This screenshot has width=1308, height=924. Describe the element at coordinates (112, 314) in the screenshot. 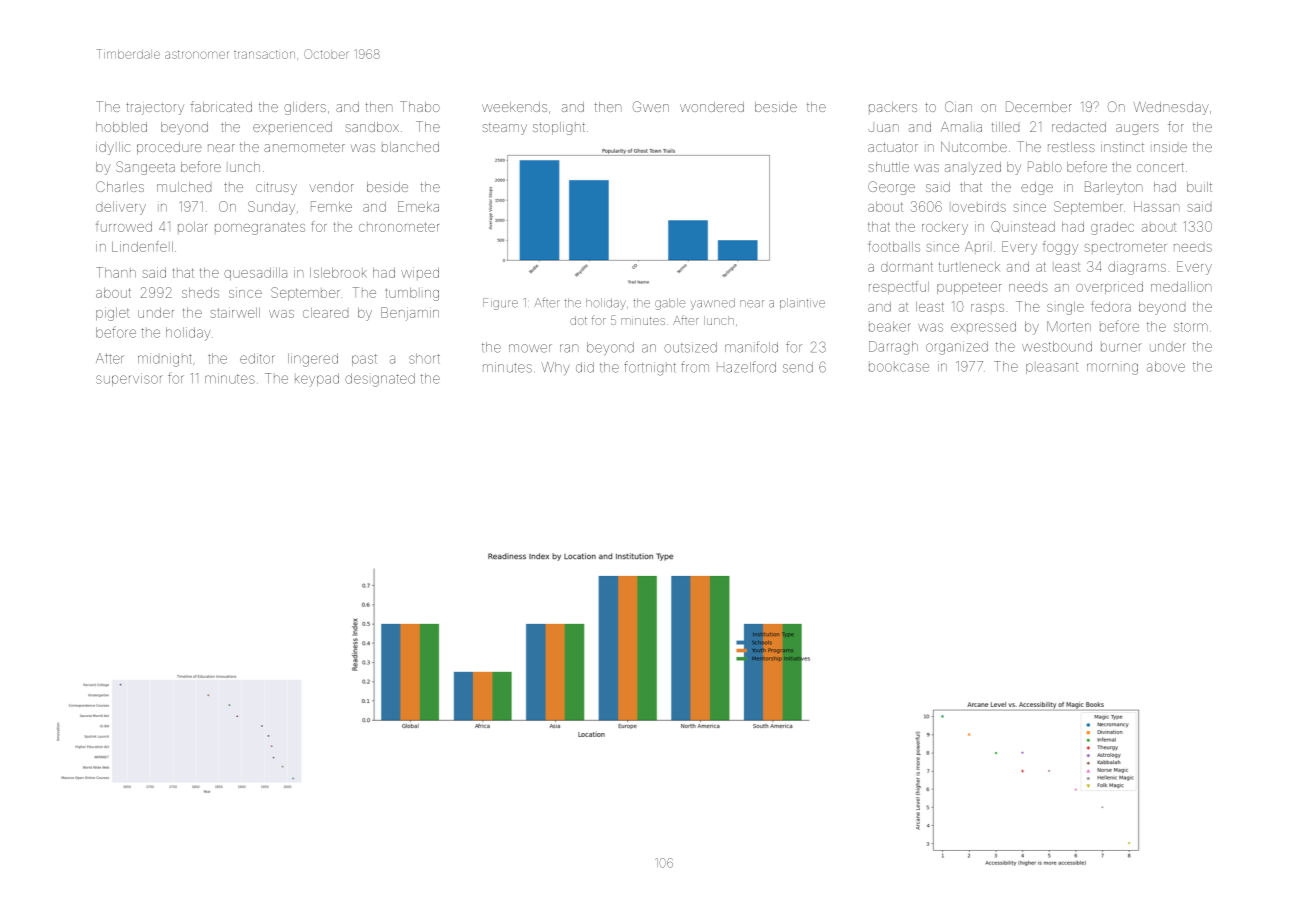

I see `piglet` at that location.
